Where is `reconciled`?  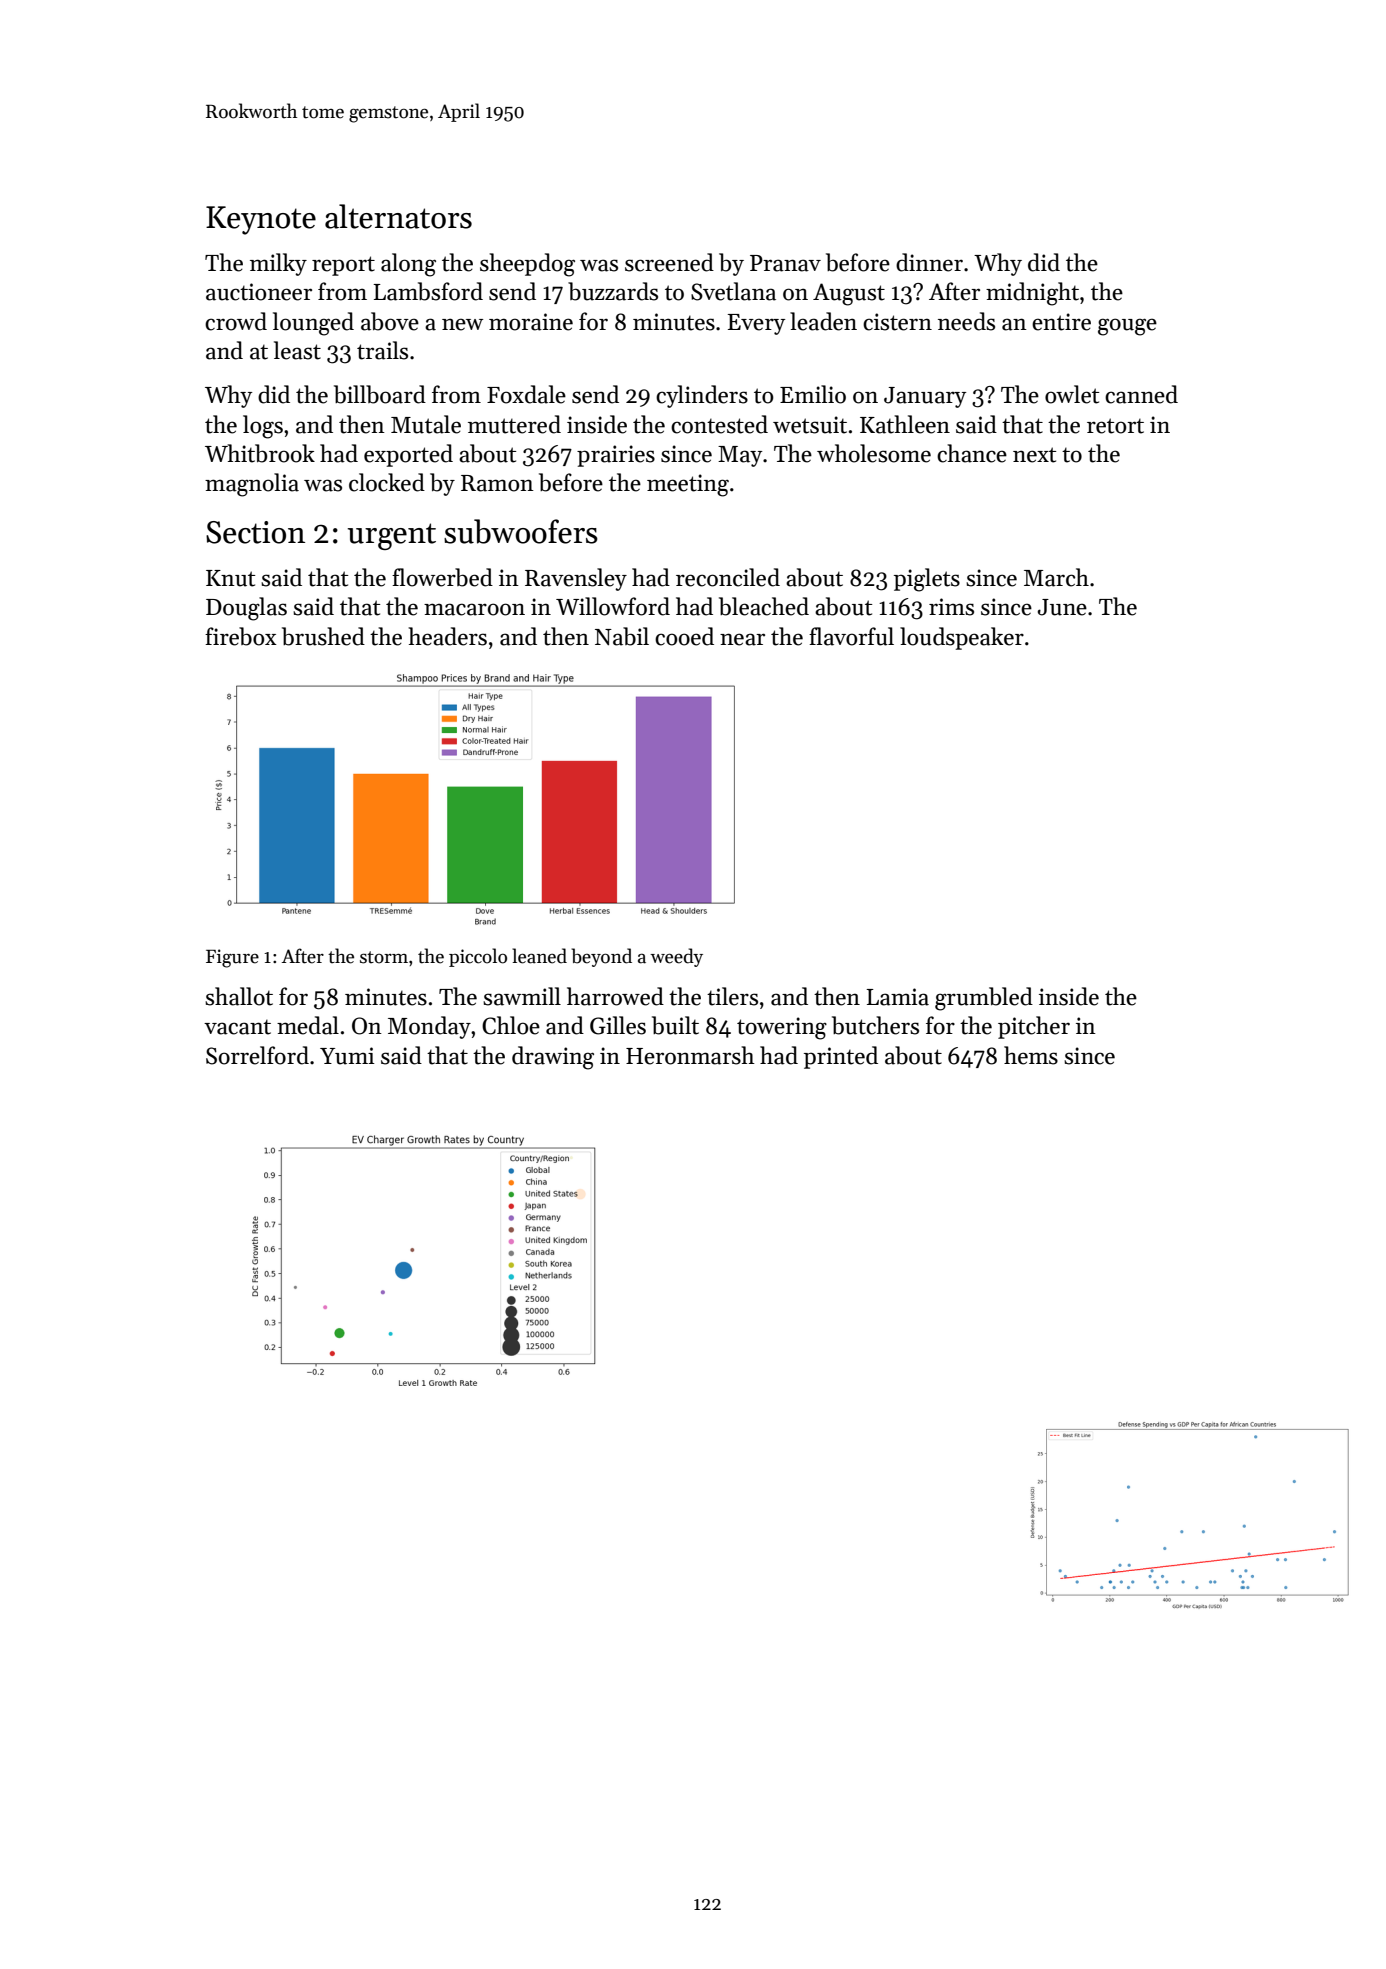
reconciled is located at coordinates (728, 577).
